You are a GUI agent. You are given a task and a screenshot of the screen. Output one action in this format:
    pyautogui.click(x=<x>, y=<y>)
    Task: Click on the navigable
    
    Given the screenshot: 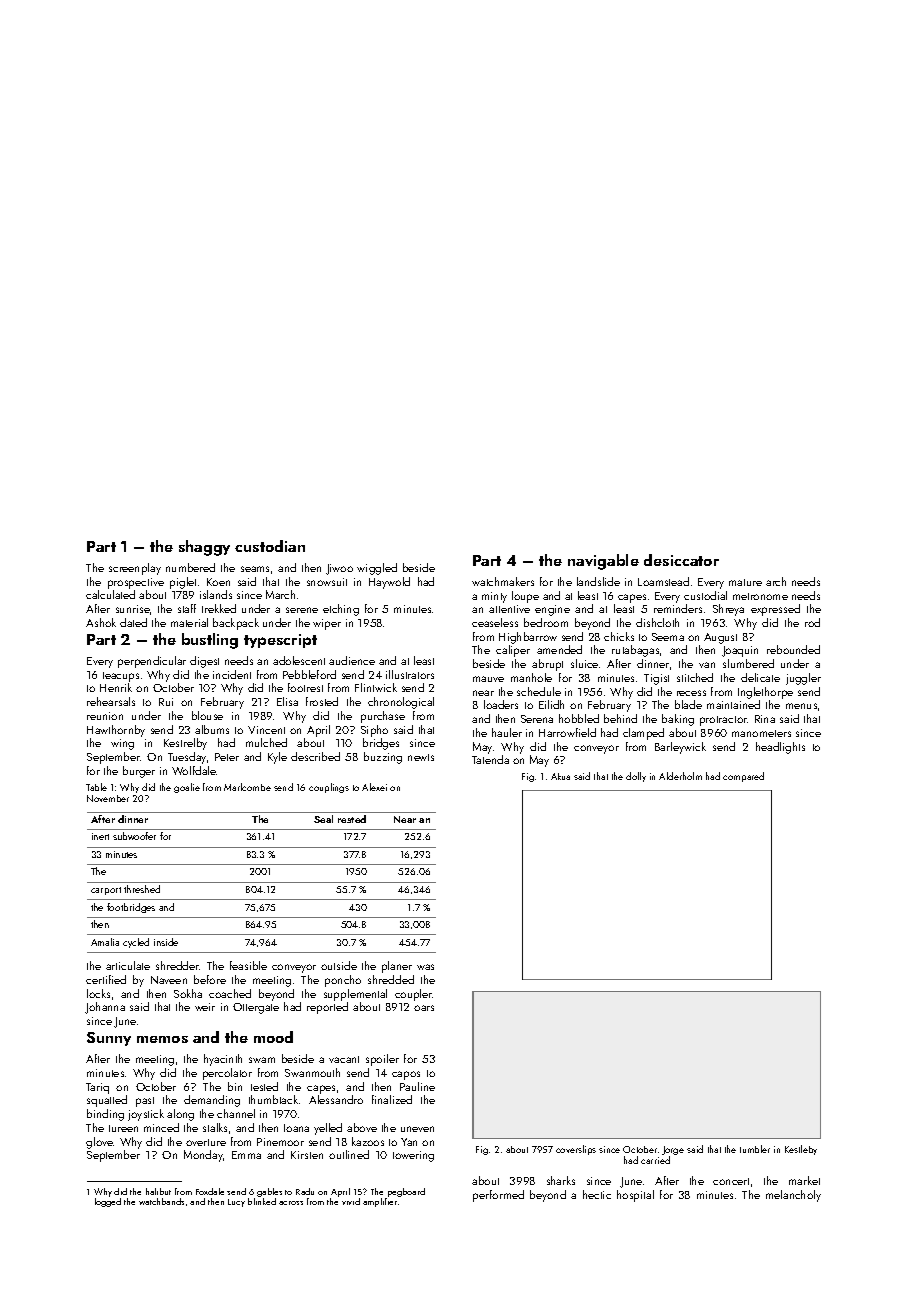 What is the action you would take?
    pyautogui.click(x=603, y=562)
